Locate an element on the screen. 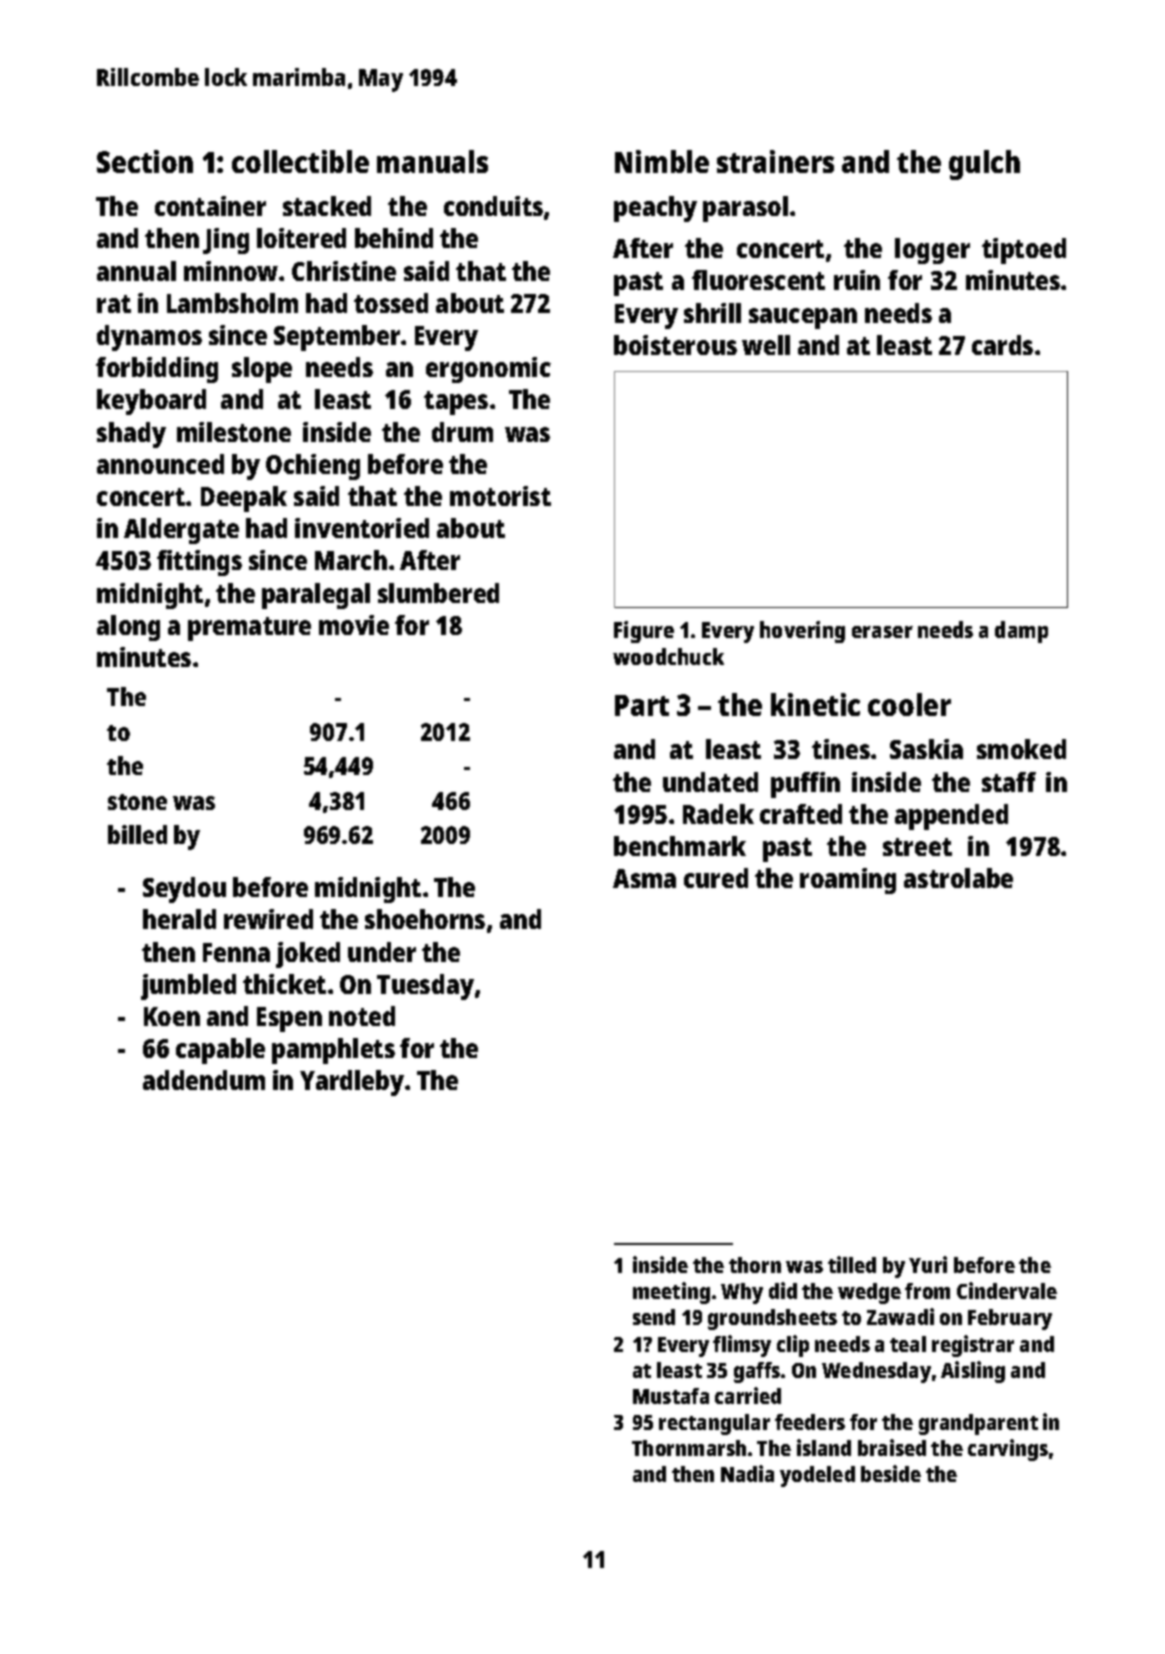  peachy is located at coordinates (655, 209).
